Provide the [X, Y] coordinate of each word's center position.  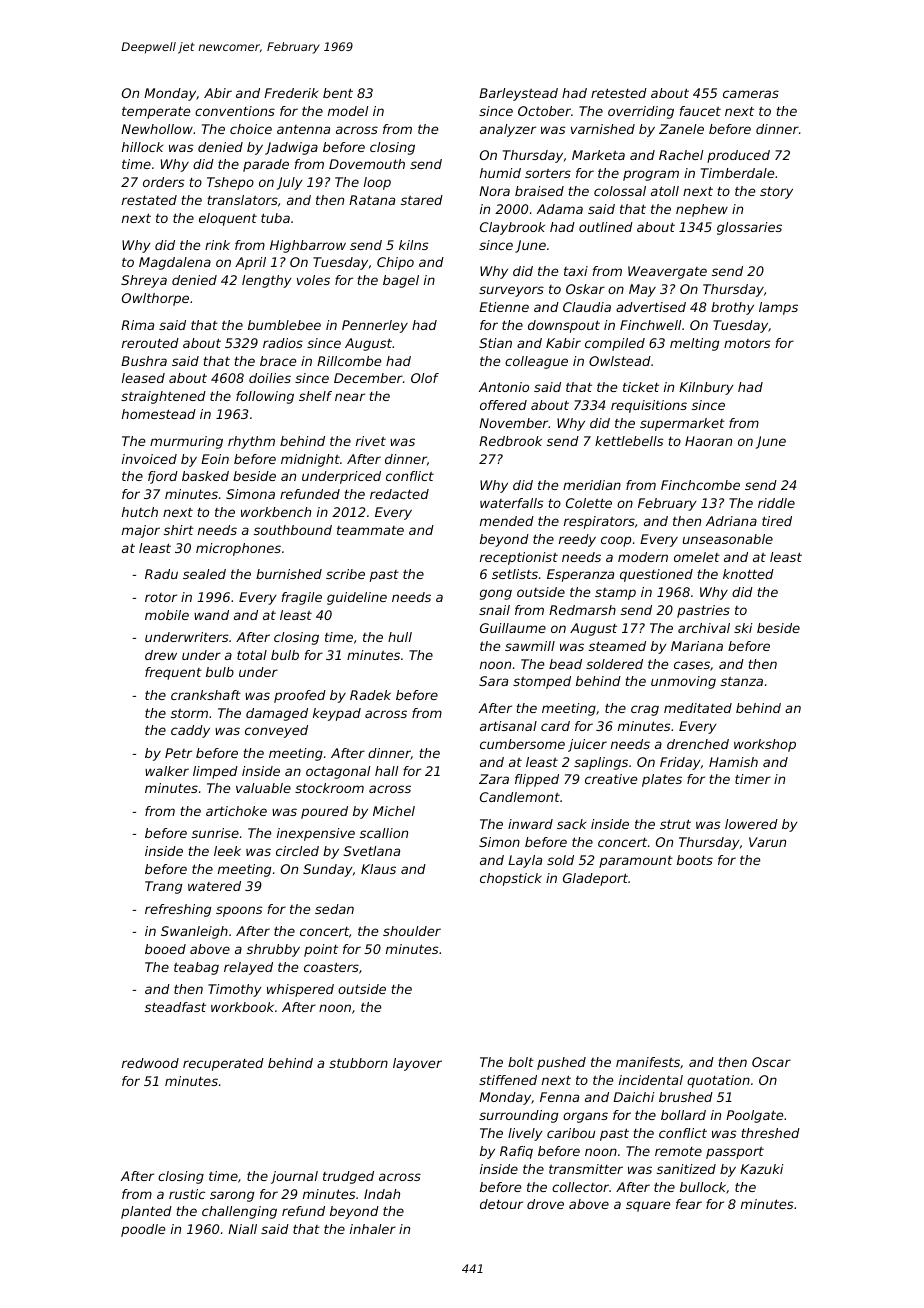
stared [422, 200]
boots [695, 860]
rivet [371, 441]
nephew [702, 210]
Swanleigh [194, 932]
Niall [242, 1229]
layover [417, 1064]
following [265, 397]
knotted [748, 574]
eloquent [228, 219]
